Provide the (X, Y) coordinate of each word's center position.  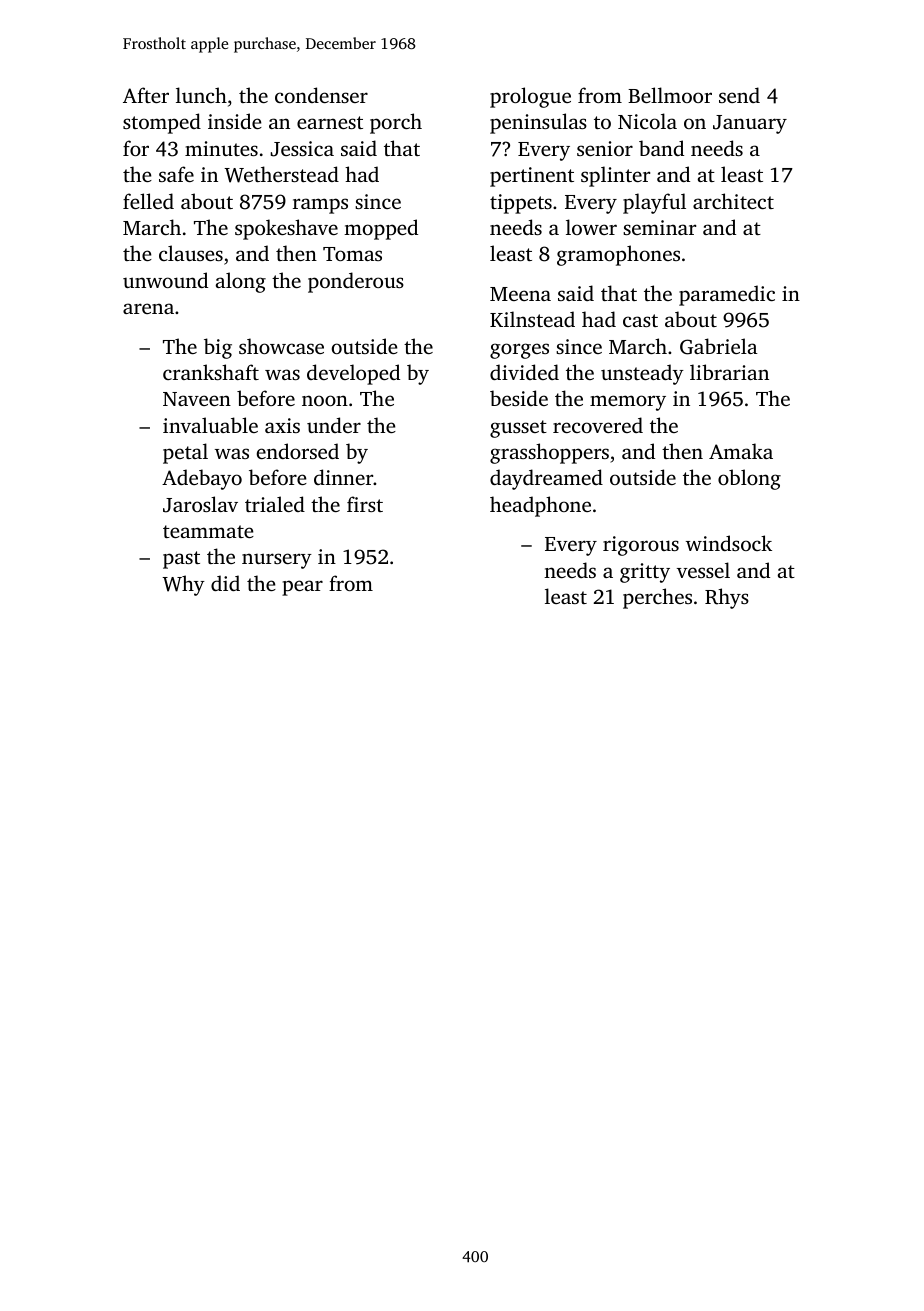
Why (183, 585)
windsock (729, 543)
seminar (659, 227)
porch (396, 123)
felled (148, 201)
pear (302, 588)
